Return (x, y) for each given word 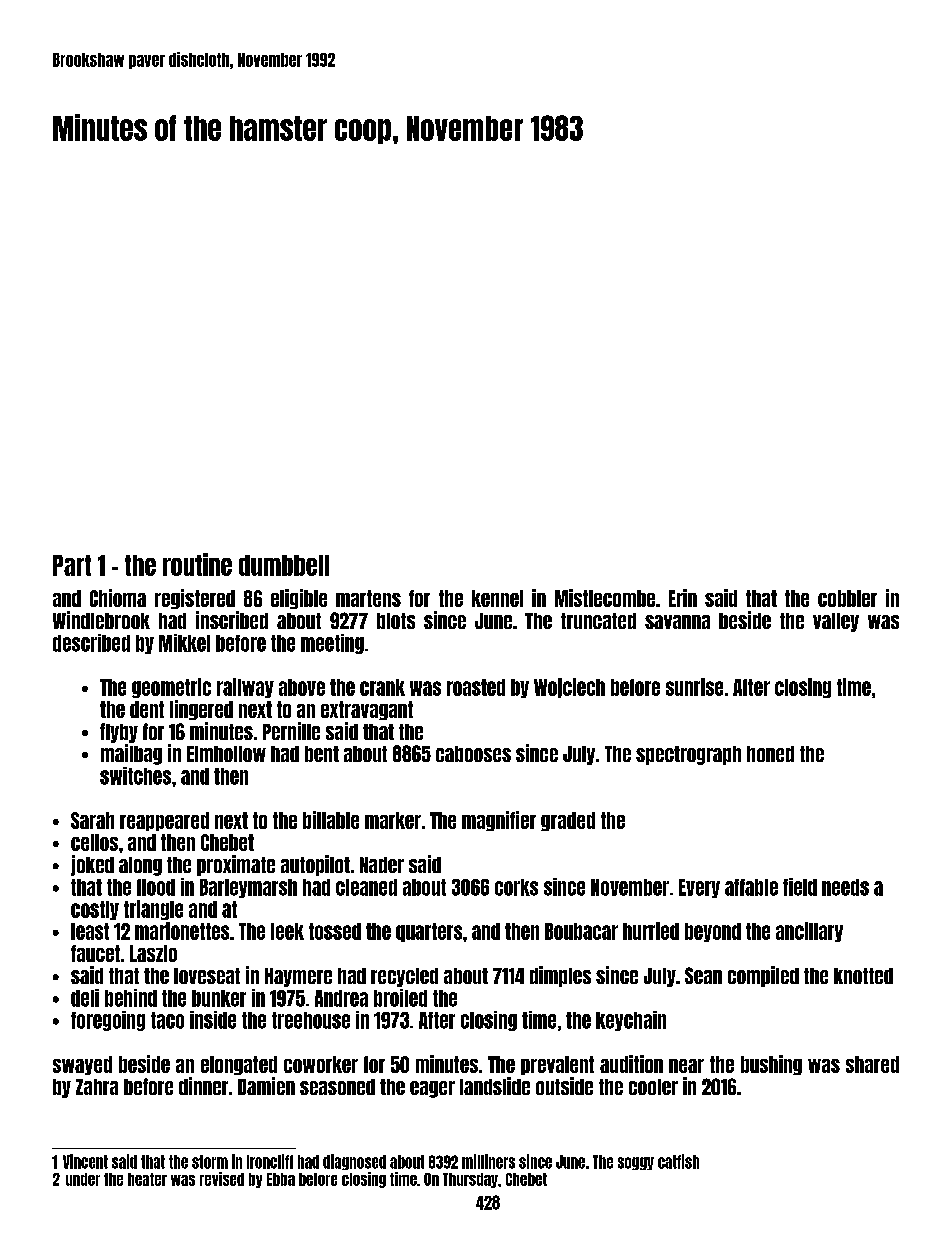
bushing (771, 1065)
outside (564, 1086)
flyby (119, 733)
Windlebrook (101, 620)
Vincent (85, 1161)
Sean (703, 975)
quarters (429, 932)
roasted (476, 687)
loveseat (207, 976)
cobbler (847, 598)
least (90, 931)
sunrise (694, 687)
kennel (497, 598)
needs (845, 887)
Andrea (341, 998)
